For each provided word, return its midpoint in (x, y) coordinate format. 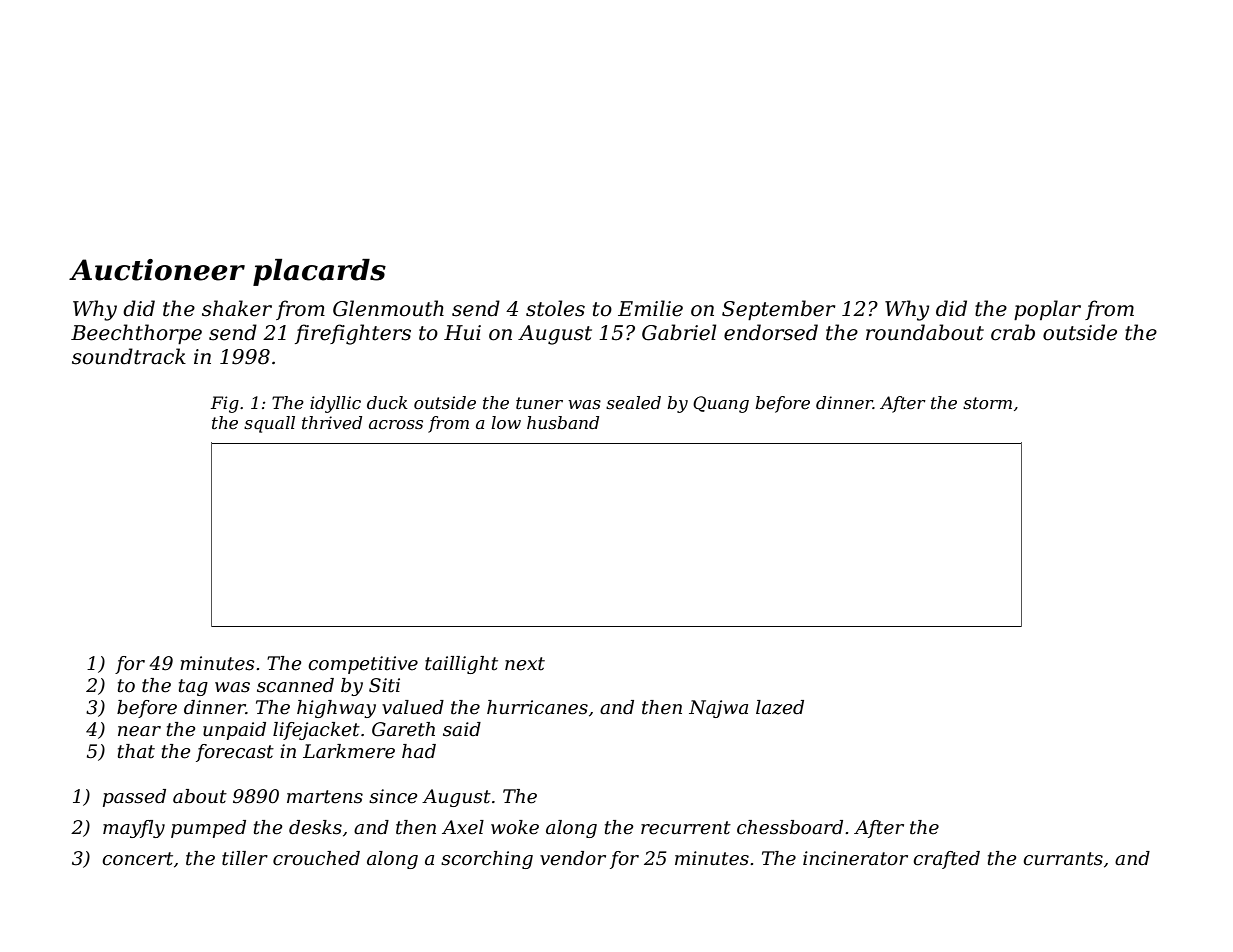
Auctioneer (157, 270)
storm (987, 403)
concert (137, 859)
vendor (573, 858)
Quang (721, 404)
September (778, 310)
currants (1063, 859)
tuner (539, 403)
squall (269, 424)
